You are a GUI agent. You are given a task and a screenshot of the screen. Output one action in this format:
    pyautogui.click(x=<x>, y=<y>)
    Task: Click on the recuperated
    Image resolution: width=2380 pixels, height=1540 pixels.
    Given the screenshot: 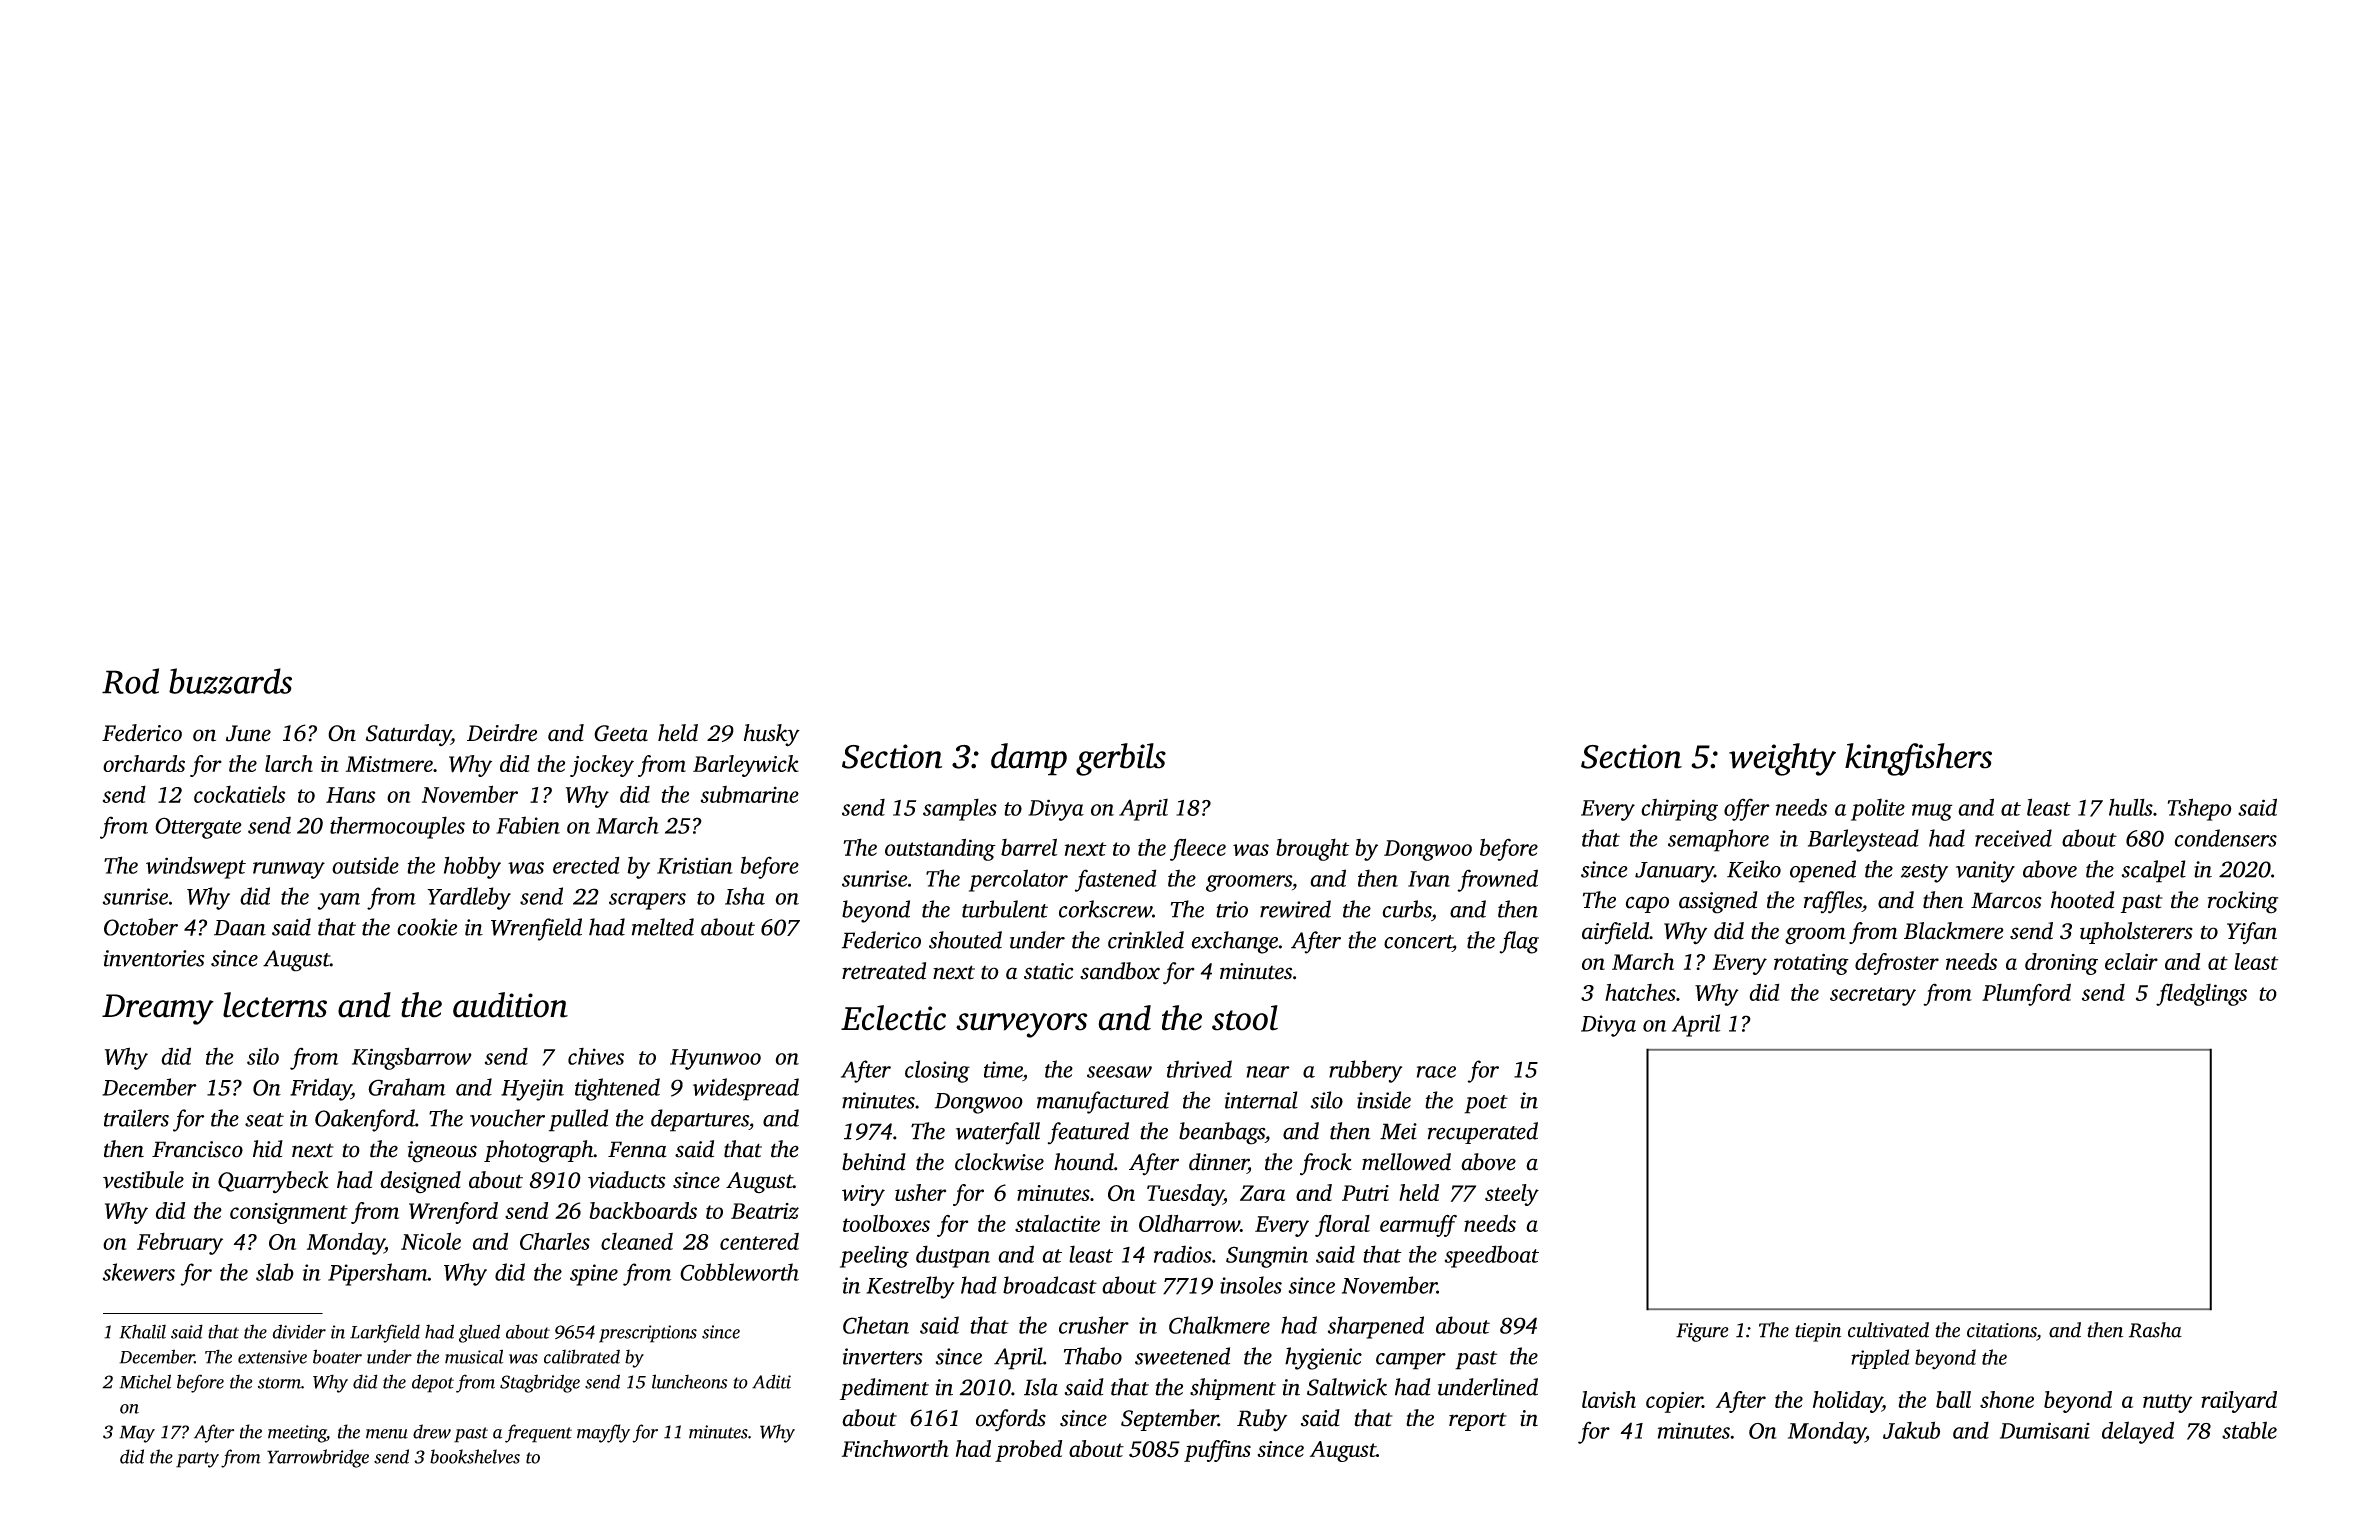 What is the action you would take?
    pyautogui.click(x=1483, y=1133)
